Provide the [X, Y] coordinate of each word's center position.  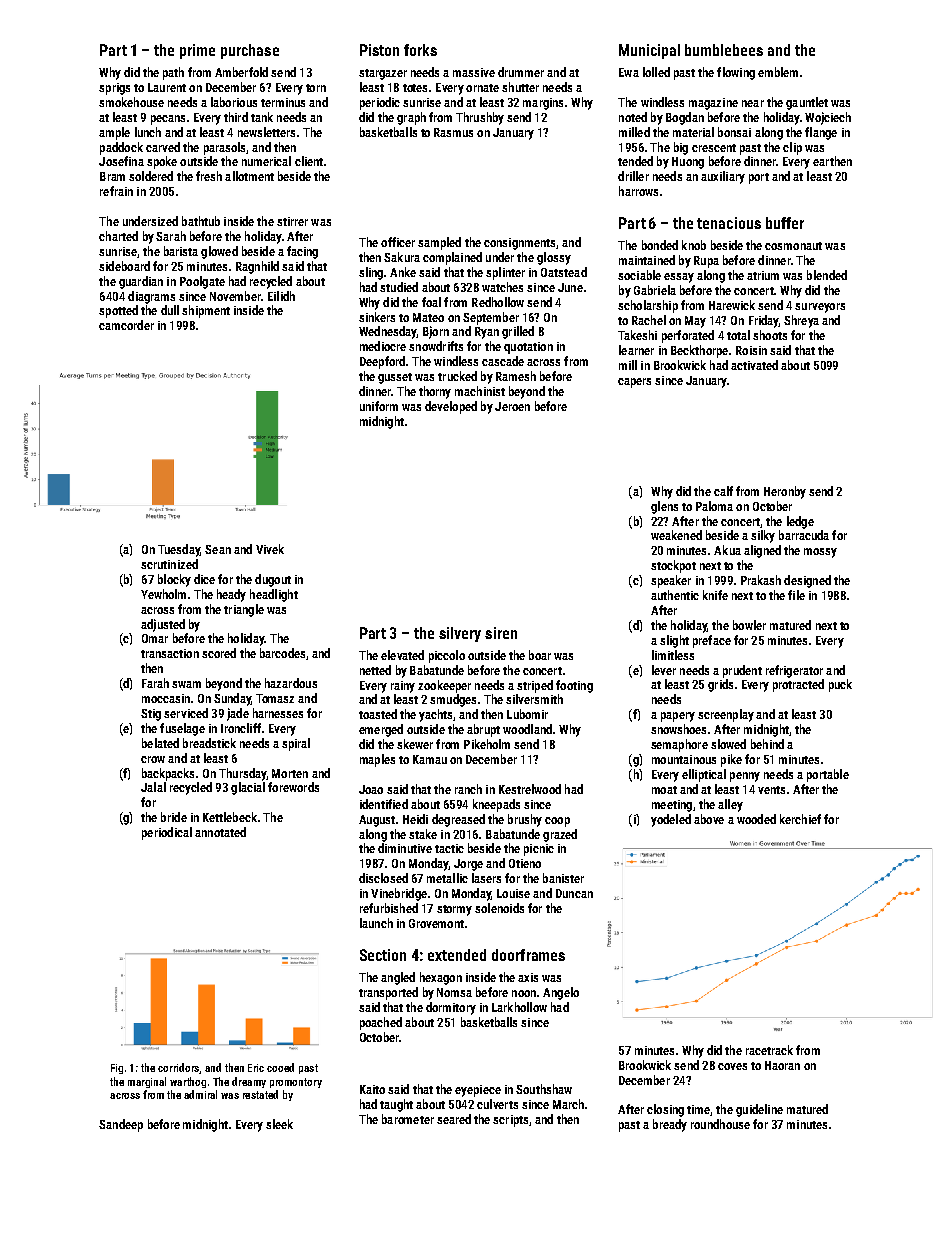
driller [633, 176]
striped [535, 686]
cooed [280, 1067]
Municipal [649, 51]
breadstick [209, 743]
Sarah [171, 236]
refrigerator [794, 671]
